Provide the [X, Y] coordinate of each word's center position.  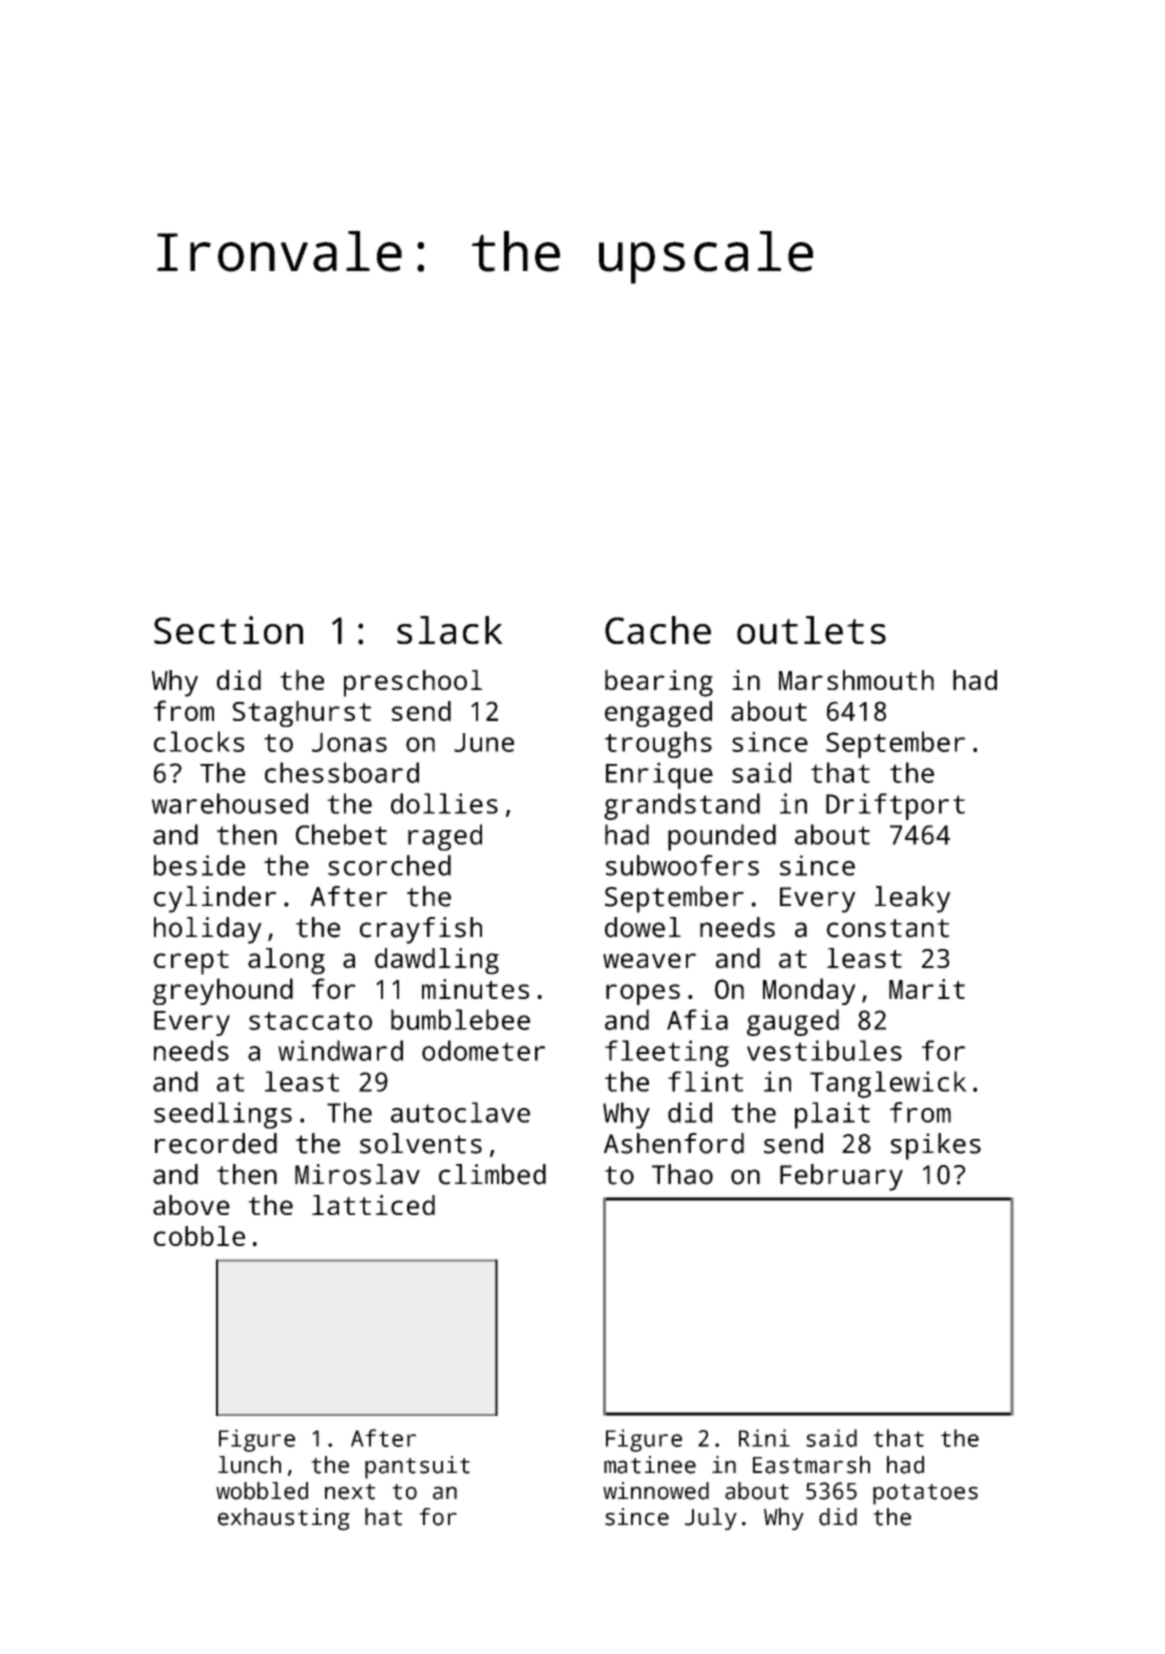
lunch [249, 1465]
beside [199, 865]
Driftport [895, 806]
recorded [216, 1143]
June [484, 742]
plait [832, 1115]
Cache [658, 630]
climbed [492, 1174]
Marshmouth [856, 680]
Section [228, 630]
